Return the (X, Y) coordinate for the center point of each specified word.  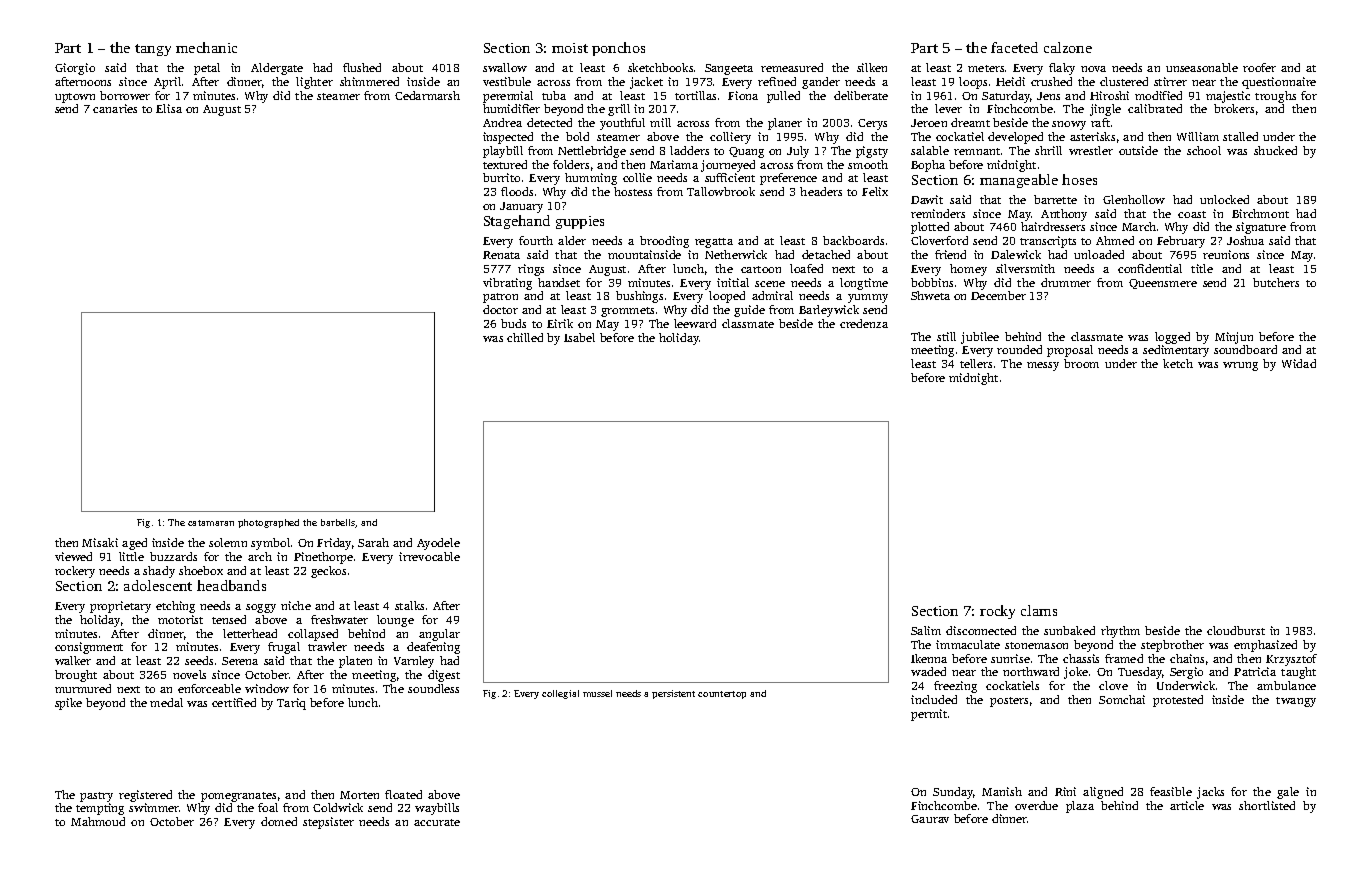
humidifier (511, 108)
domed (279, 821)
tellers (976, 363)
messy (1043, 366)
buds (513, 323)
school (1204, 150)
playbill (503, 152)
